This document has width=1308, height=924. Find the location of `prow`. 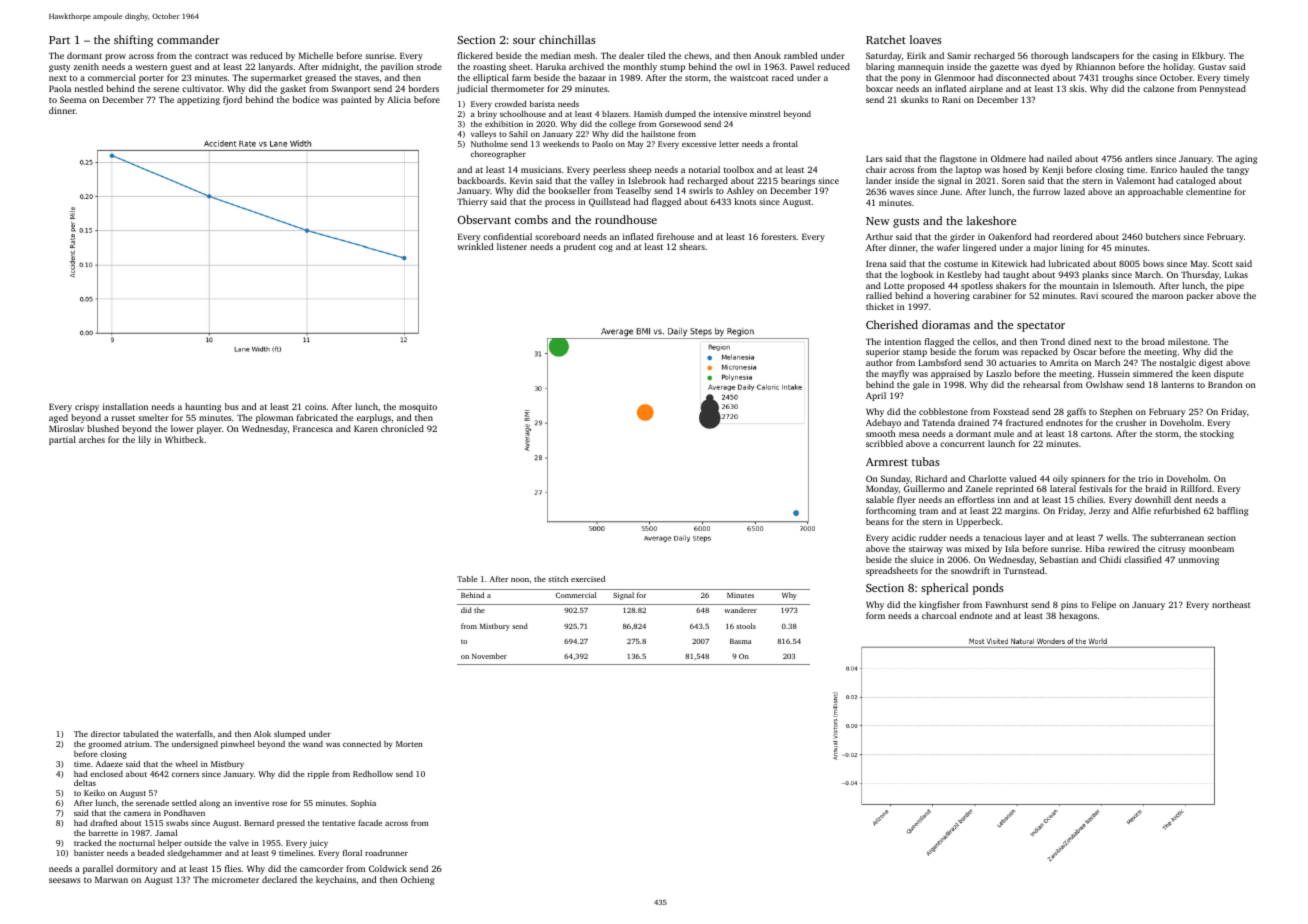

prow is located at coordinates (115, 57).
